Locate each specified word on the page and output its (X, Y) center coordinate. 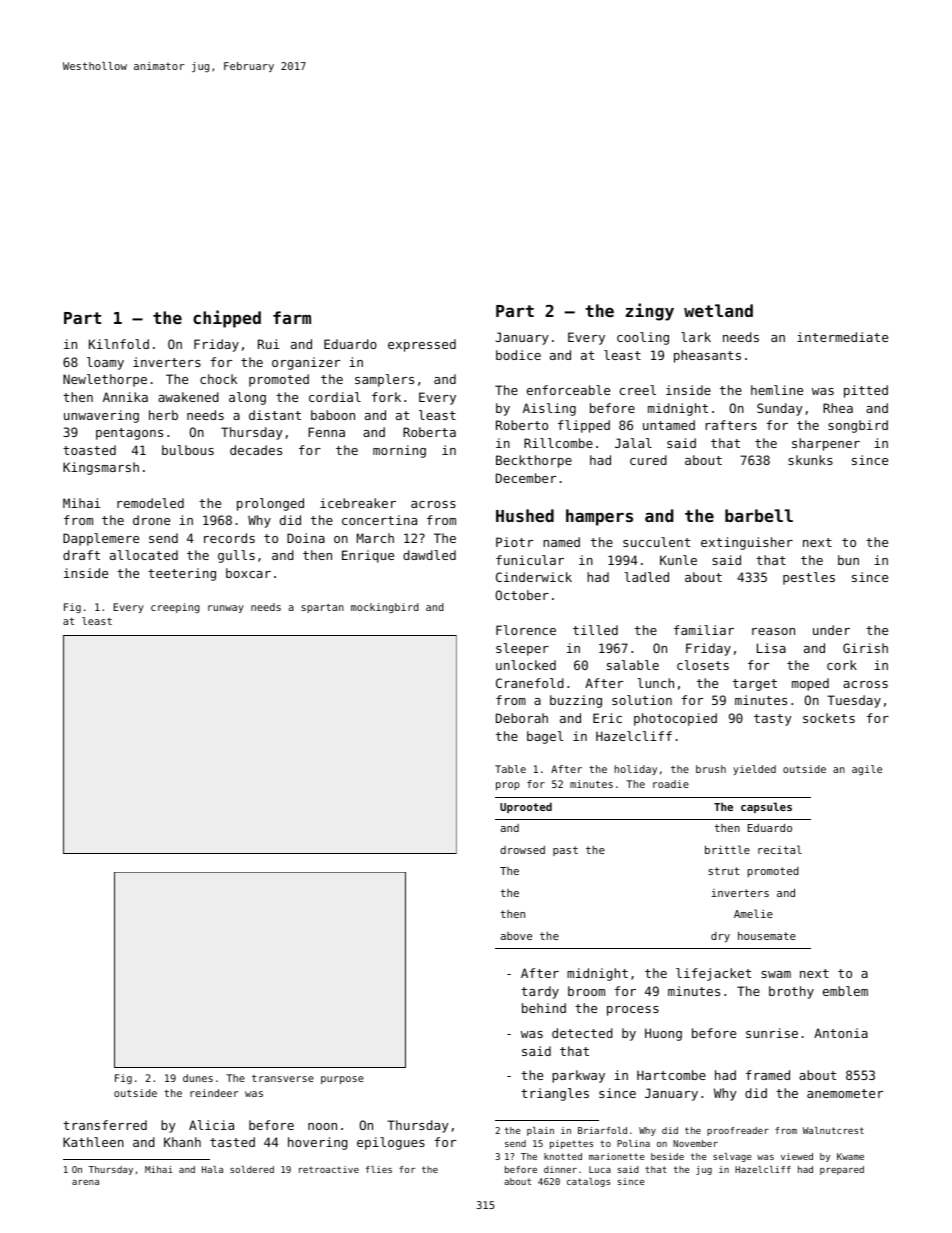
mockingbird (385, 608)
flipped (584, 426)
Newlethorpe (105, 380)
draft (81, 555)
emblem (845, 991)
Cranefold (530, 683)
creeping (175, 608)
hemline (777, 390)
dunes (198, 1078)
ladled (647, 577)
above (516, 936)
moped (810, 684)
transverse (283, 1078)
